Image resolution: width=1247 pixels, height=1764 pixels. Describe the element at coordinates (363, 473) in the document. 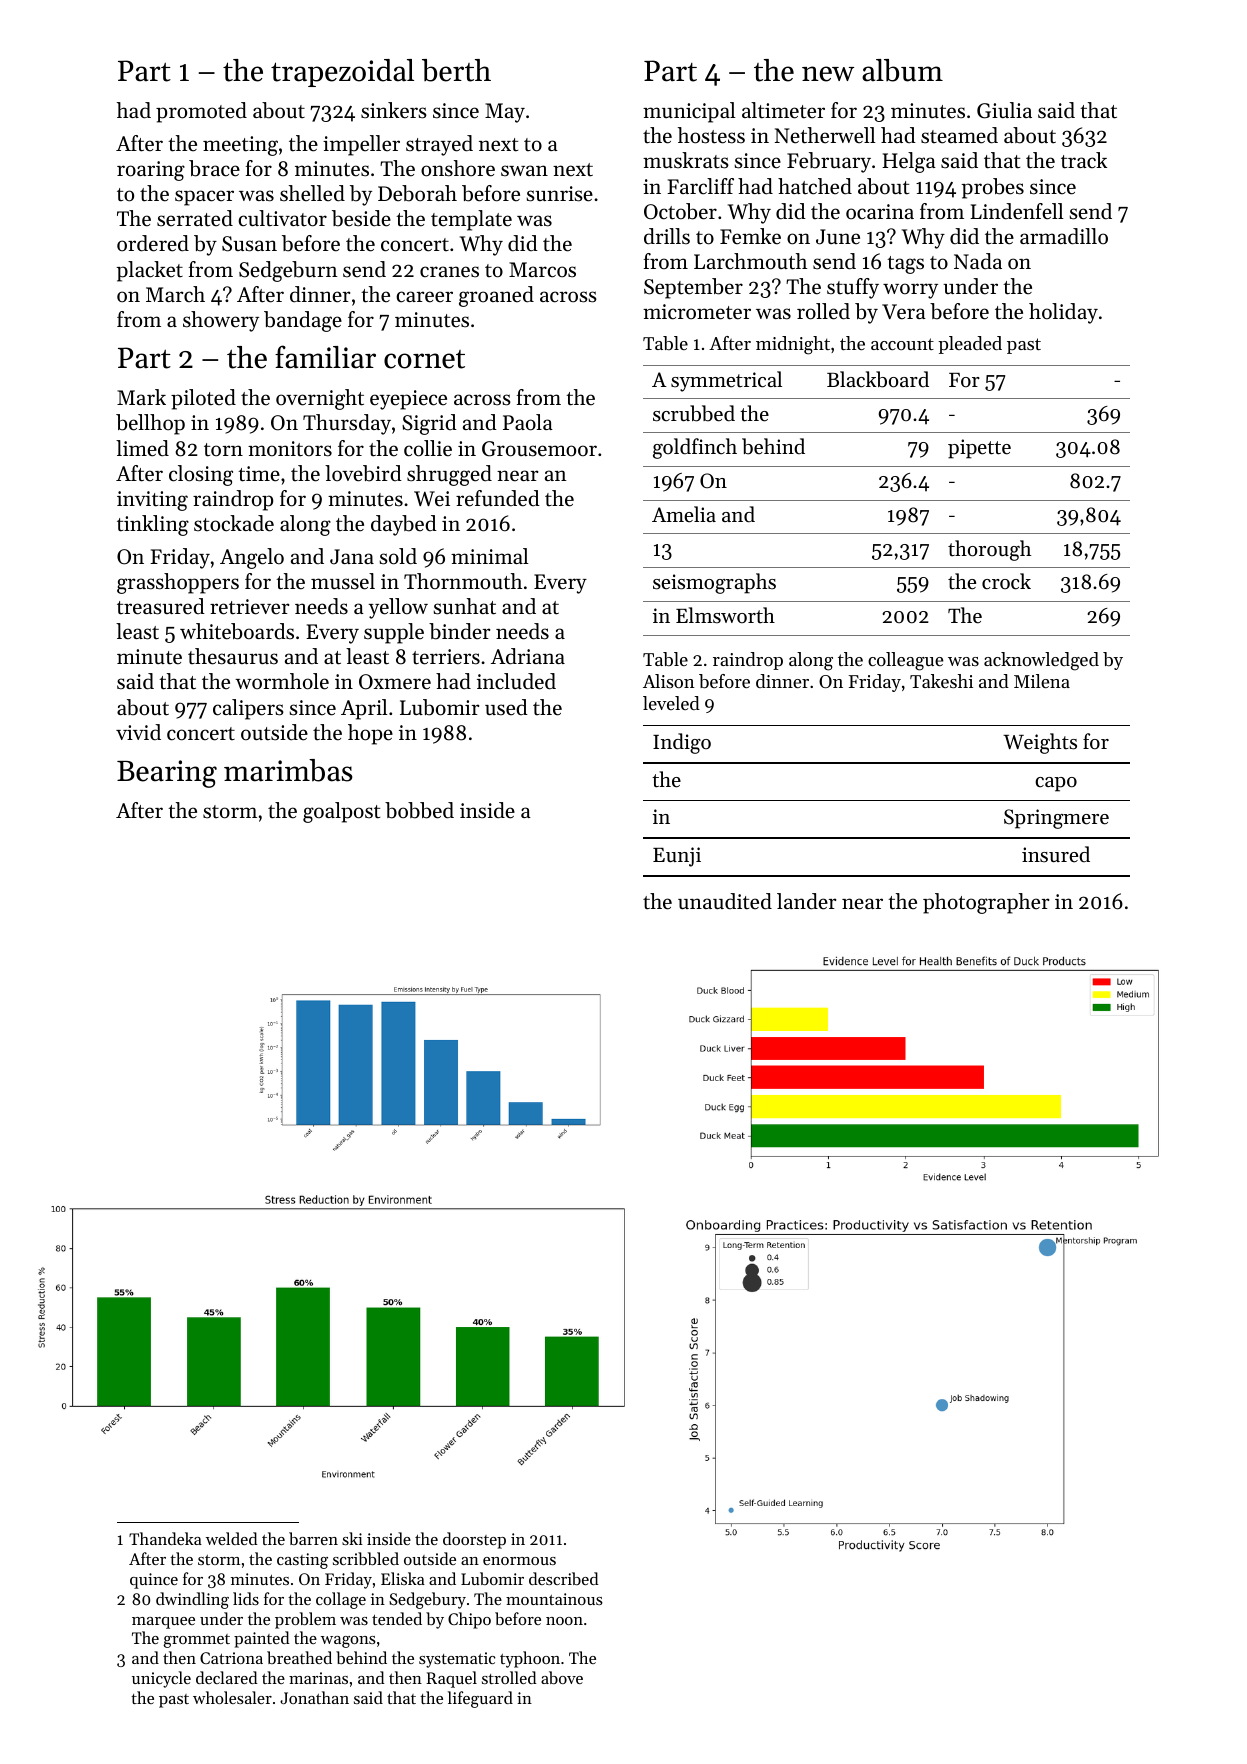

I see `lovebird` at that location.
